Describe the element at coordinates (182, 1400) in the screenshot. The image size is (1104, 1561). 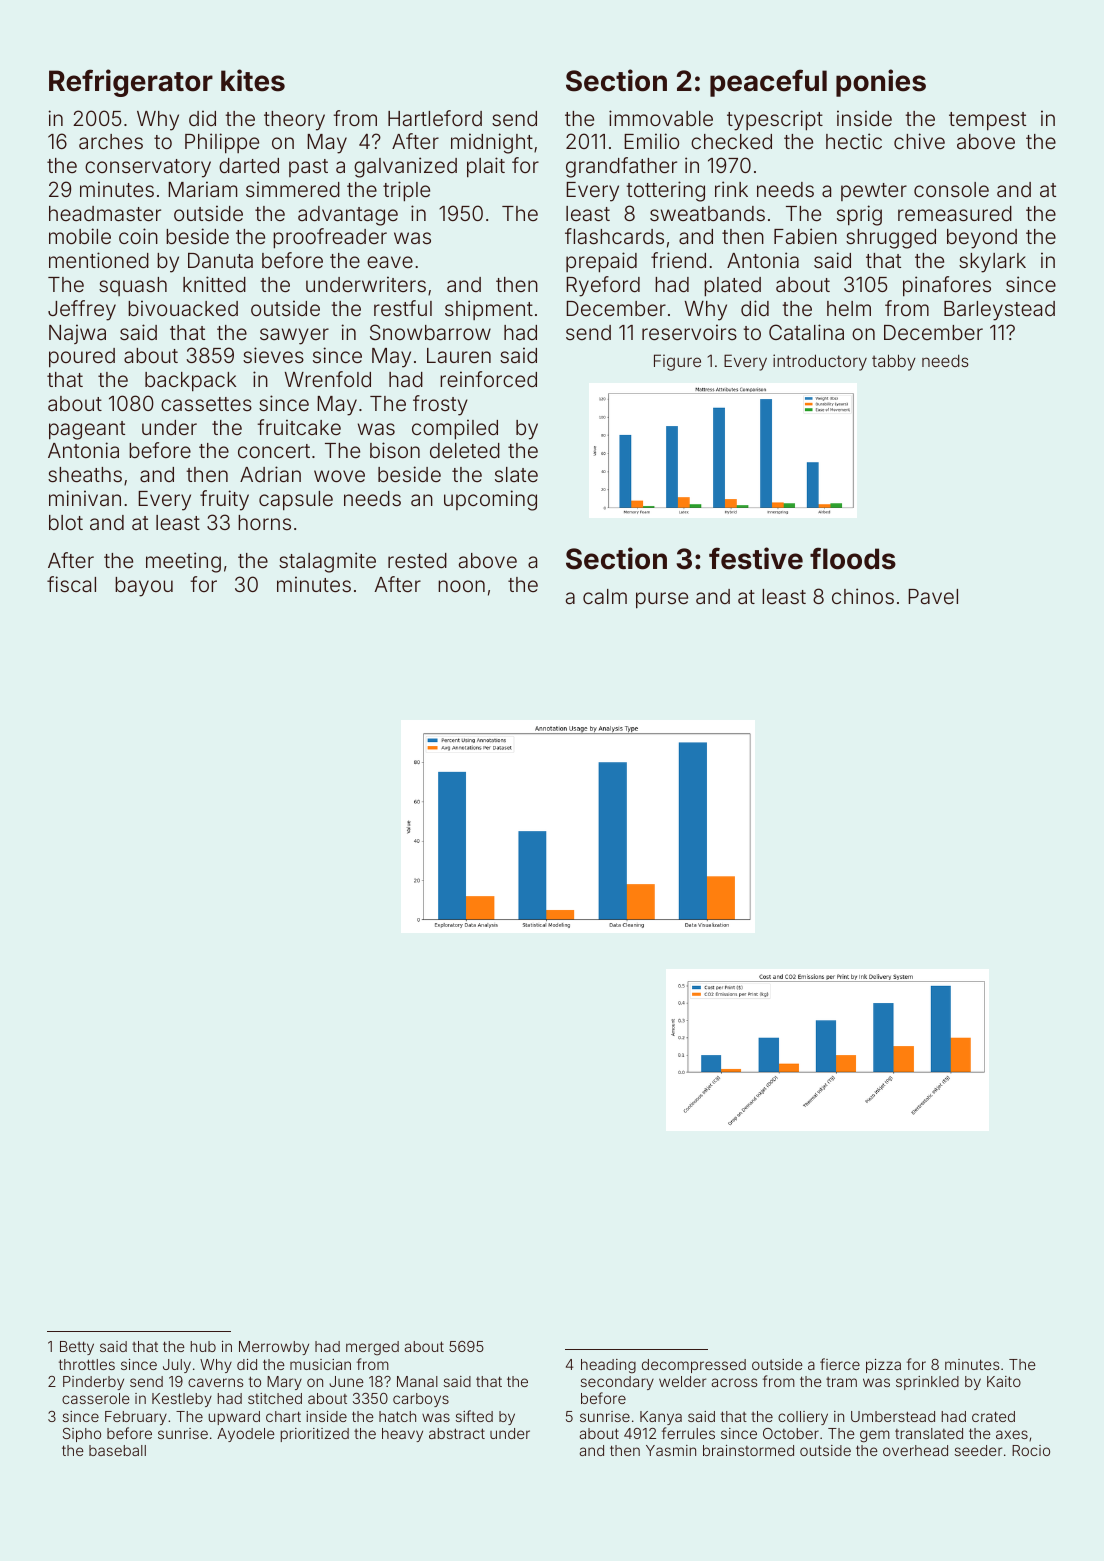
I see `Kestleby` at that location.
